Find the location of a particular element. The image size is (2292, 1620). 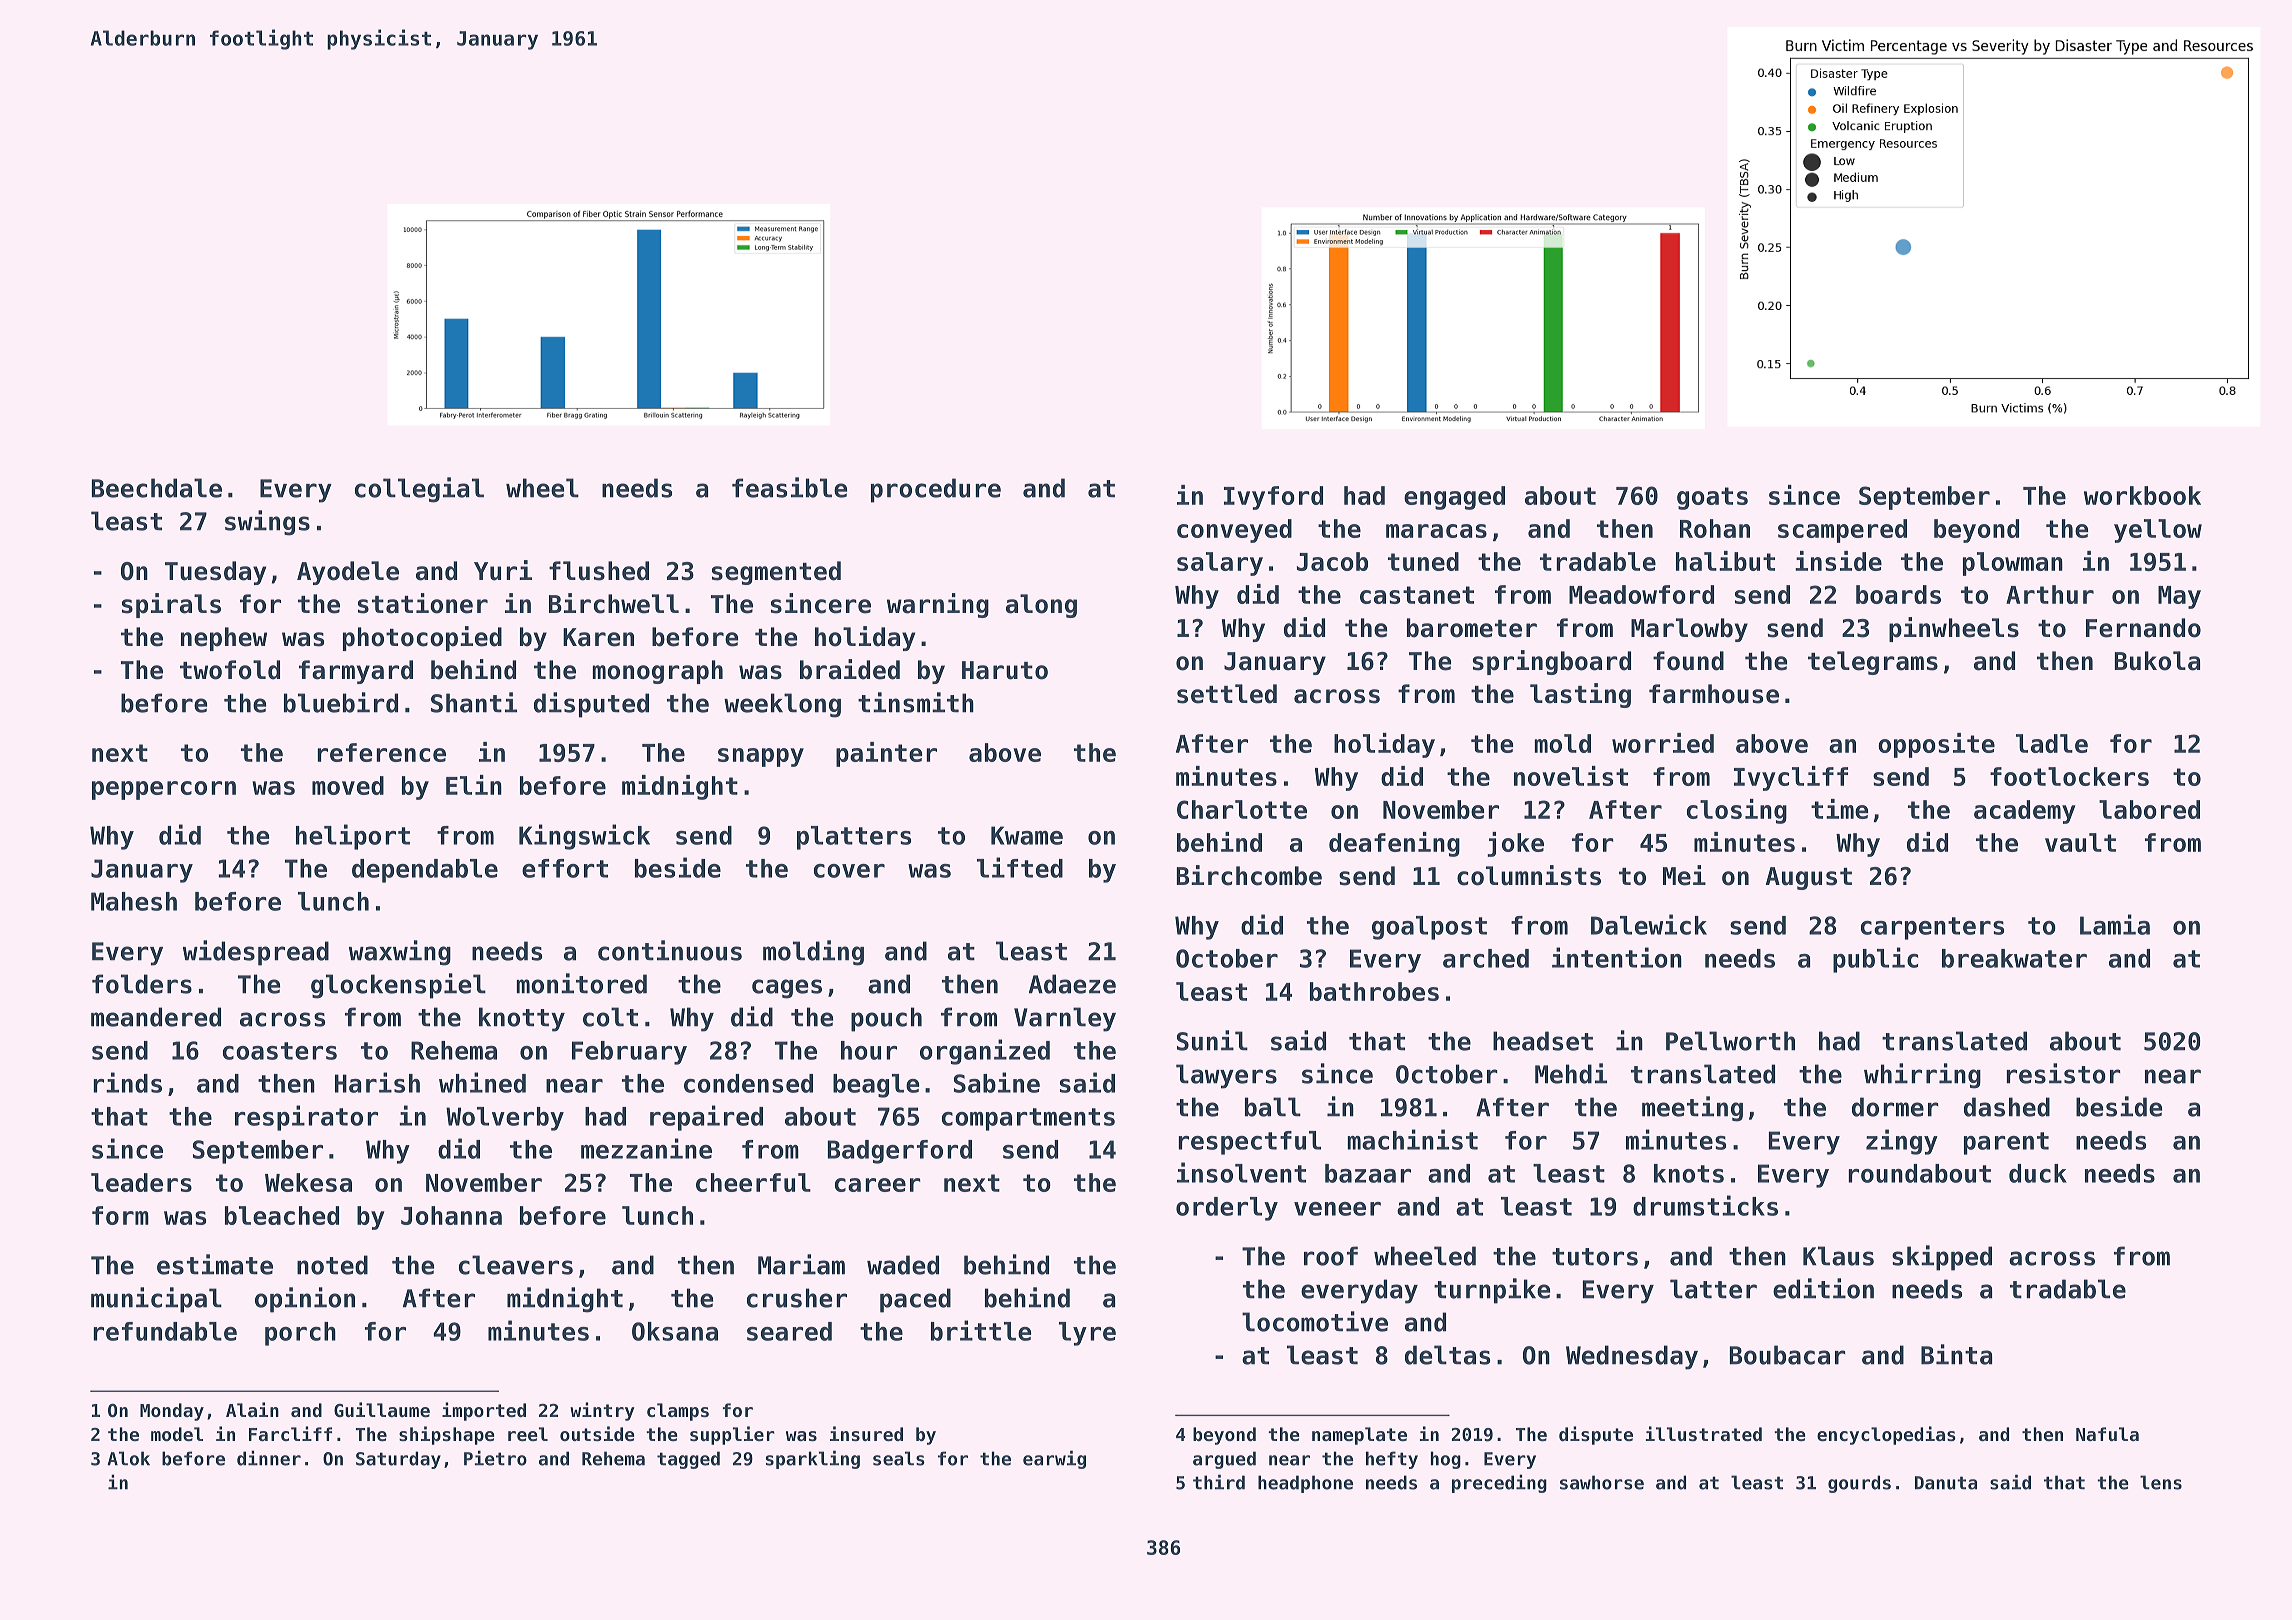

Beechdale is located at coordinates (156, 488).
